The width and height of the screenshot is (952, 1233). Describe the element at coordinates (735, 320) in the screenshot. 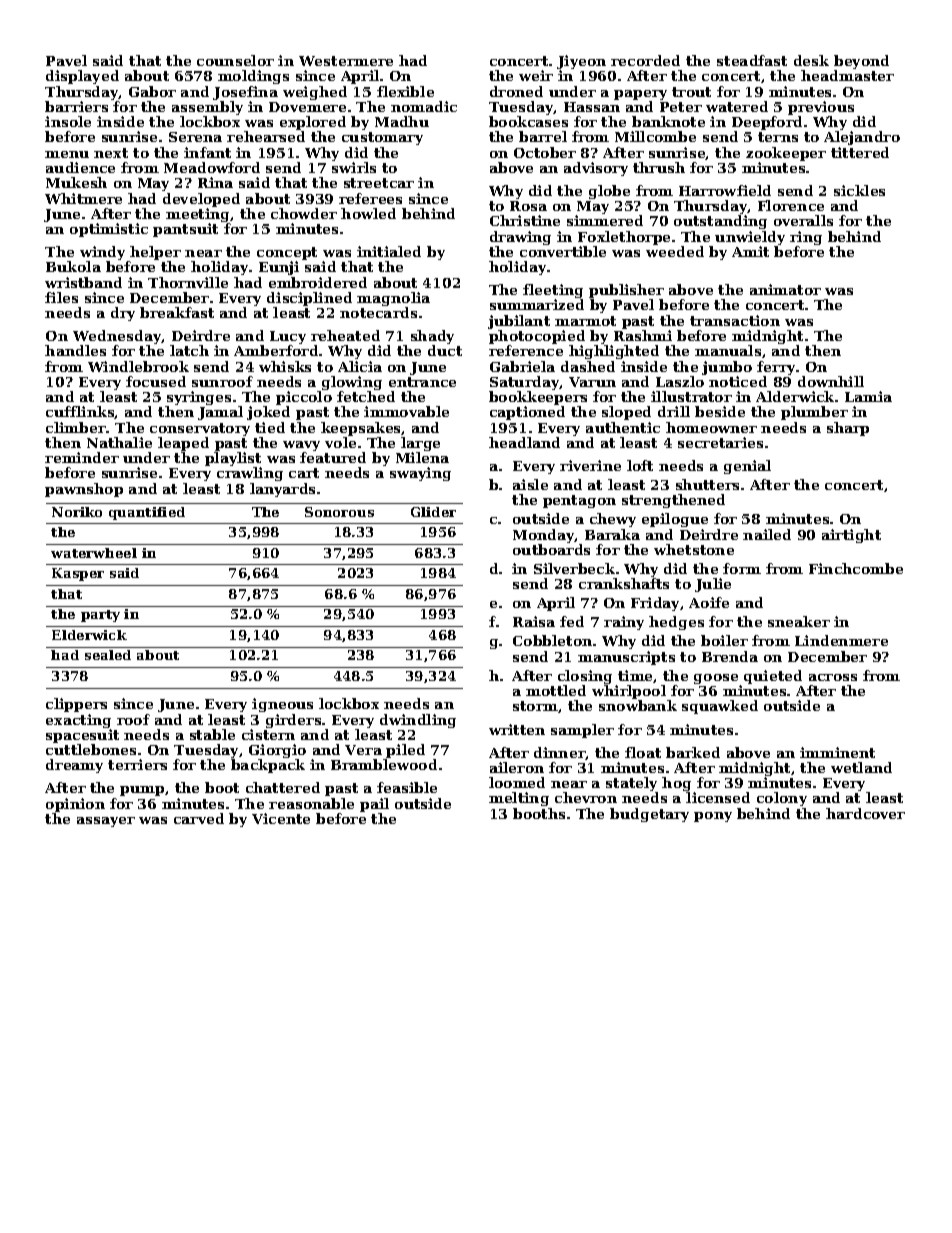

I see `transaction` at that location.
